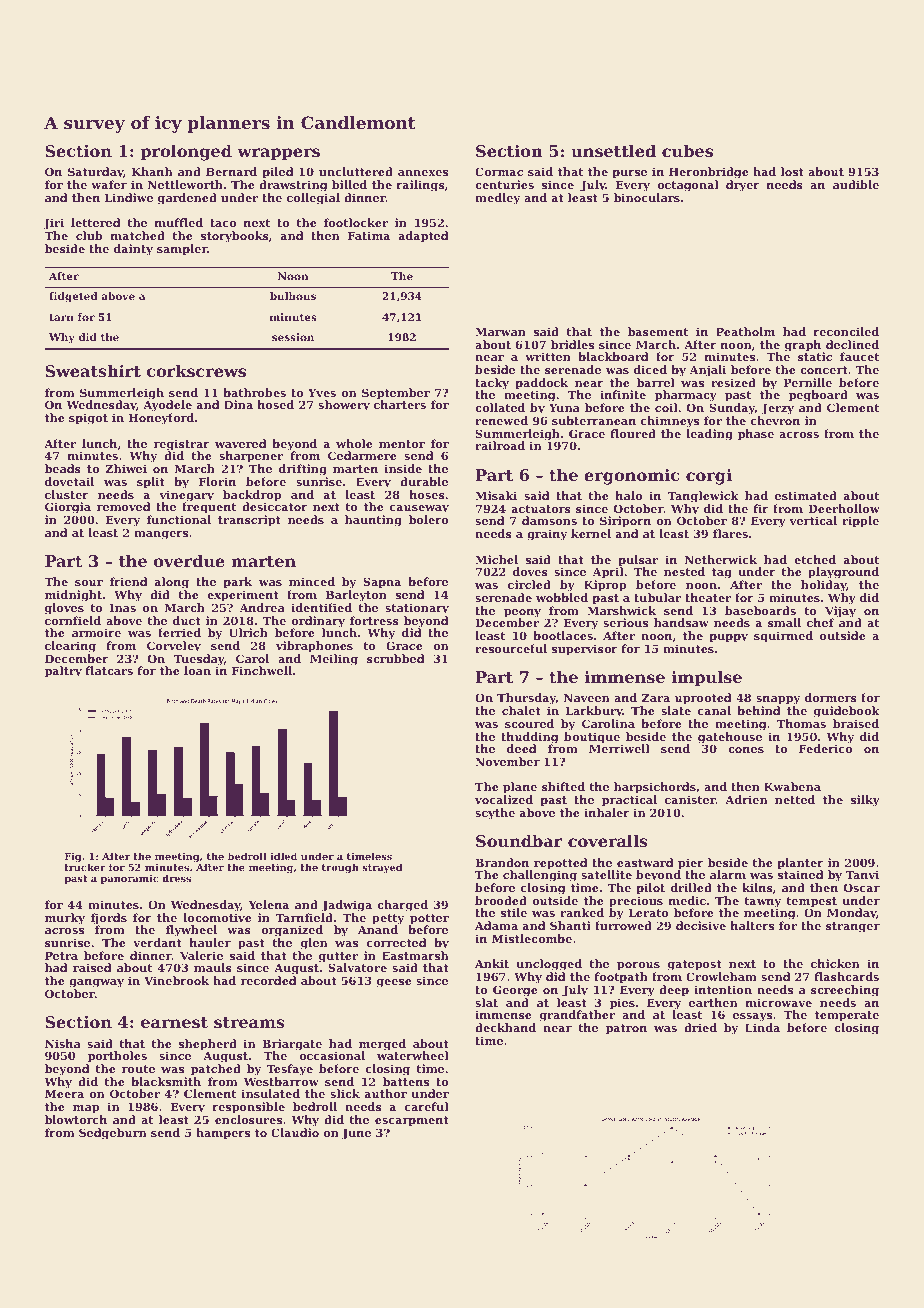 The height and width of the image is (1308, 924). I want to click on silky, so click(865, 801).
